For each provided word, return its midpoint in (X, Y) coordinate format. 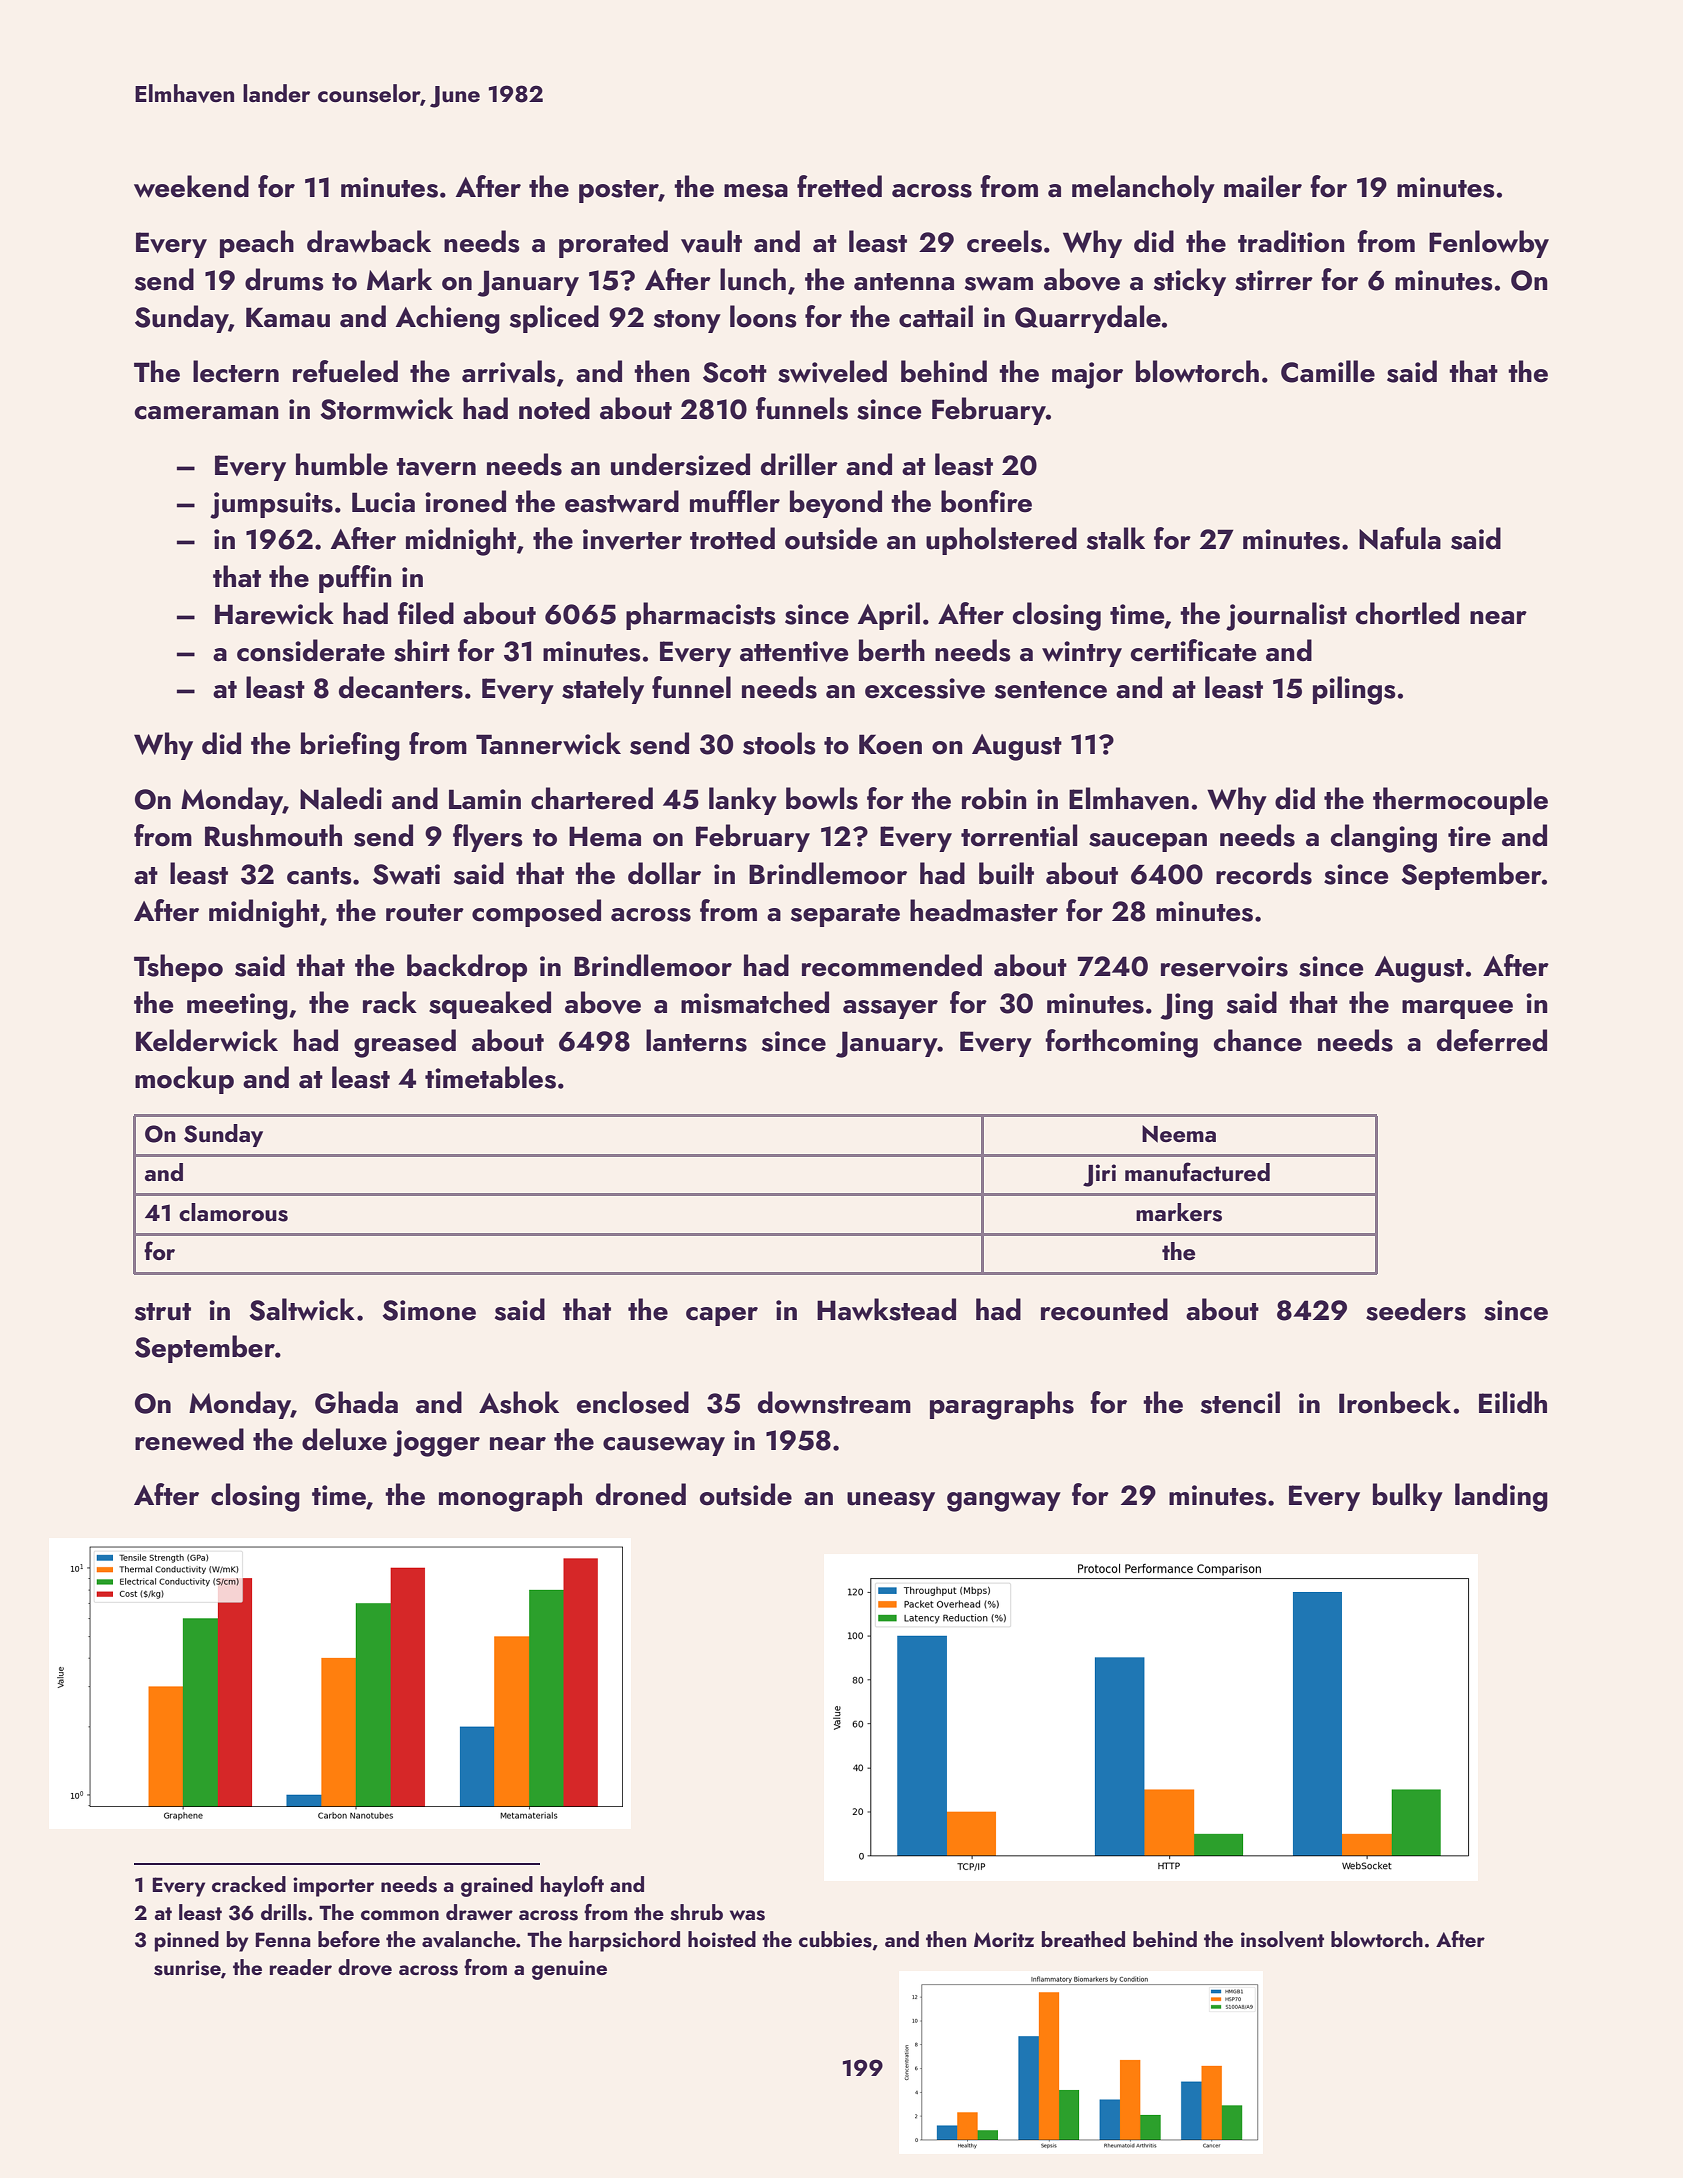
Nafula (1400, 538)
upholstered (1001, 541)
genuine (569, 1970)
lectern (236, 371)
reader (301, 1967)
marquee (1457, 1009)
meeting (237, 1006)
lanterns (696, 1040)
